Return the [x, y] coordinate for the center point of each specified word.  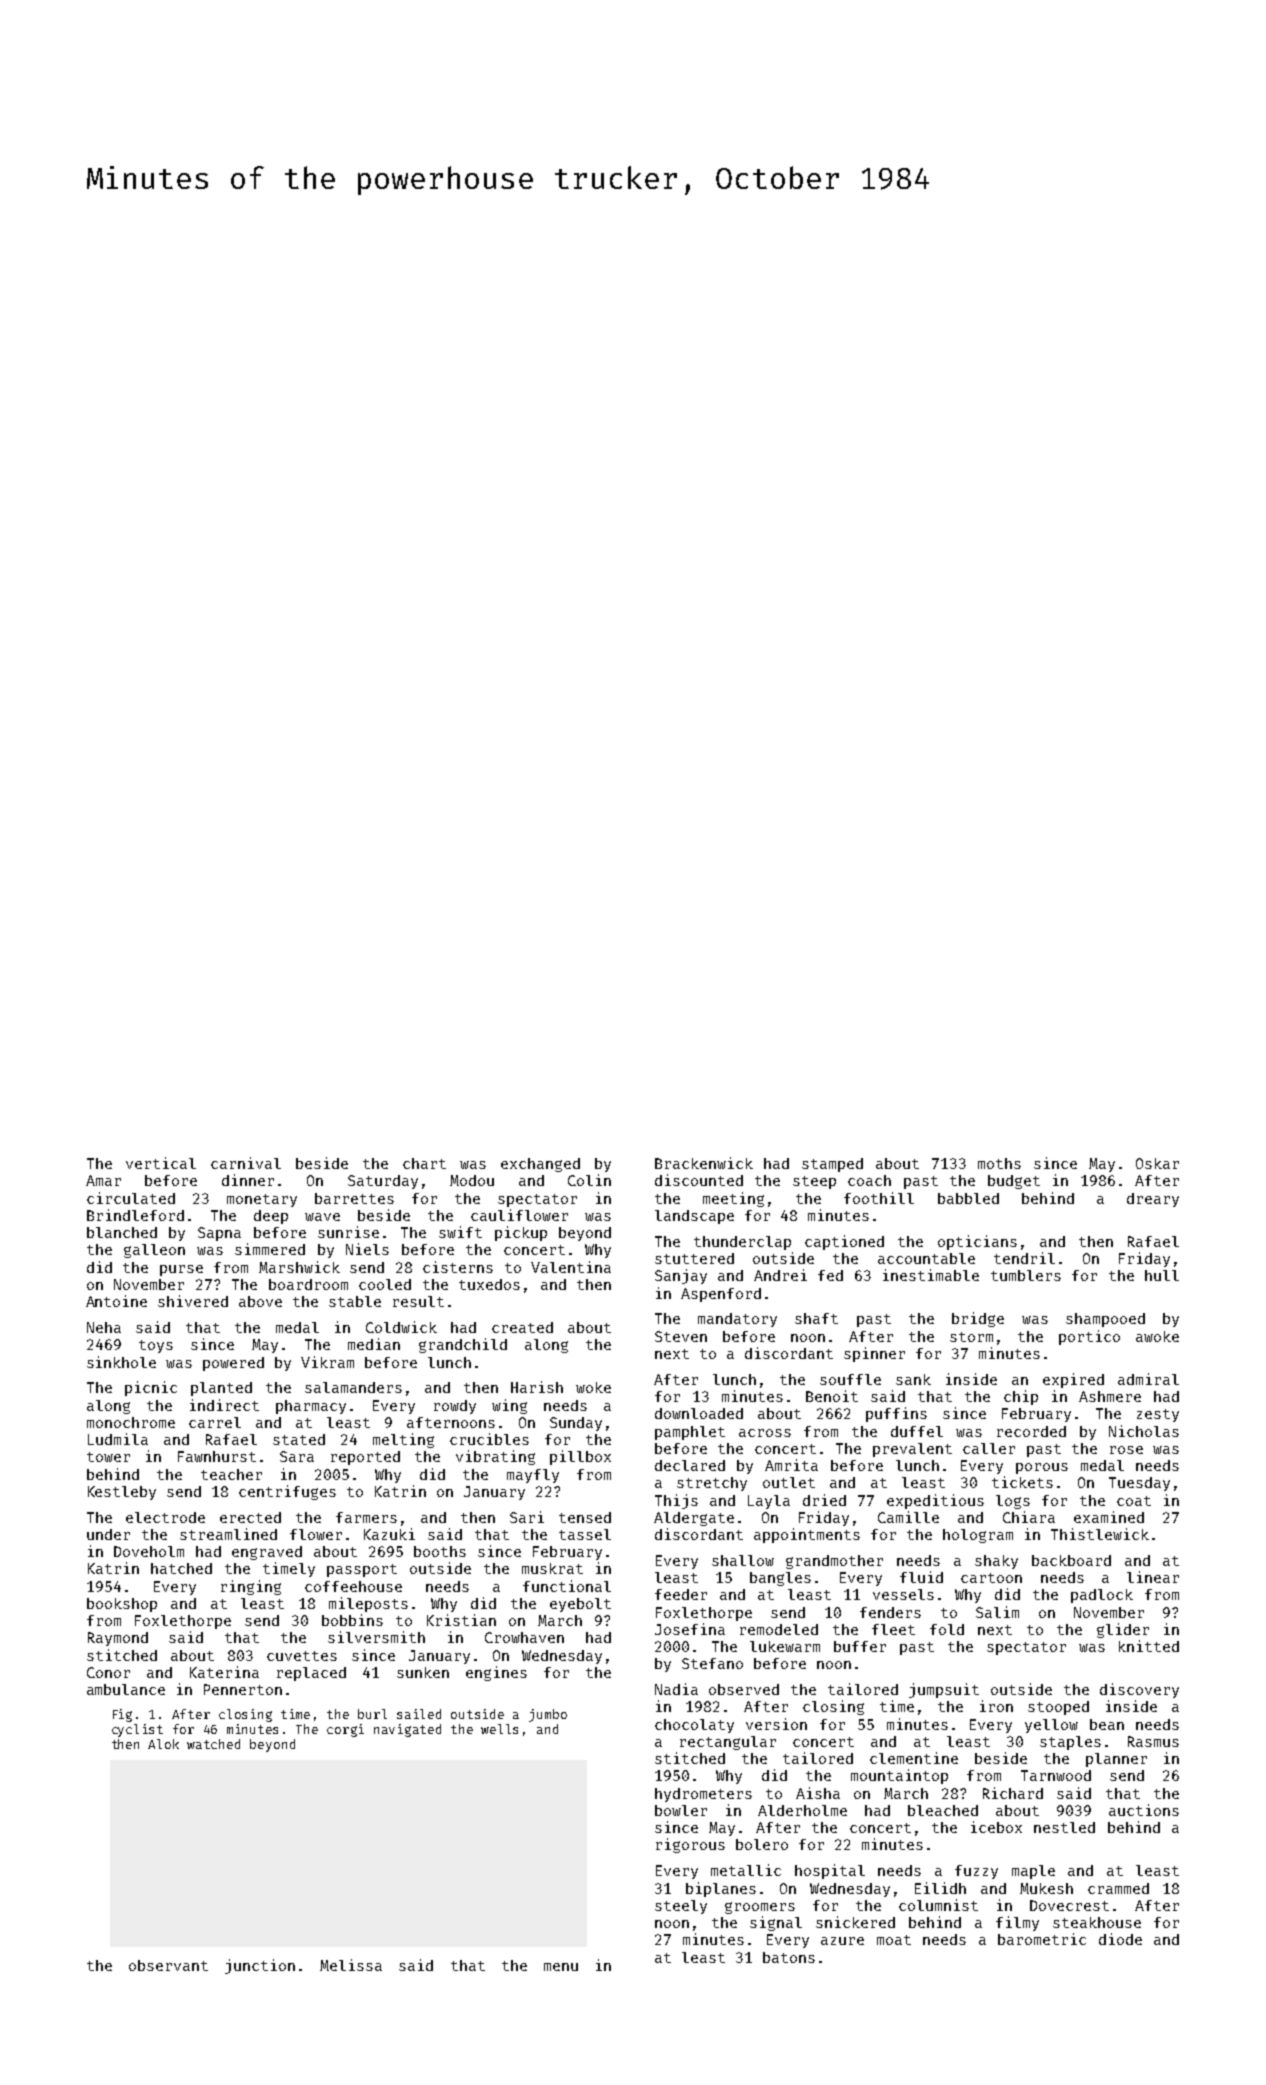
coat [1134, 1501]
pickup [521, 1233]
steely [681, 1907]
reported [365, 1458]
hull [1162, 1275]
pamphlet [690, 1433]
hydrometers [703, 1795]
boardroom [308, 1284]
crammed [1118, 1888]
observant [168, 1965]
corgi [345, 1730]
